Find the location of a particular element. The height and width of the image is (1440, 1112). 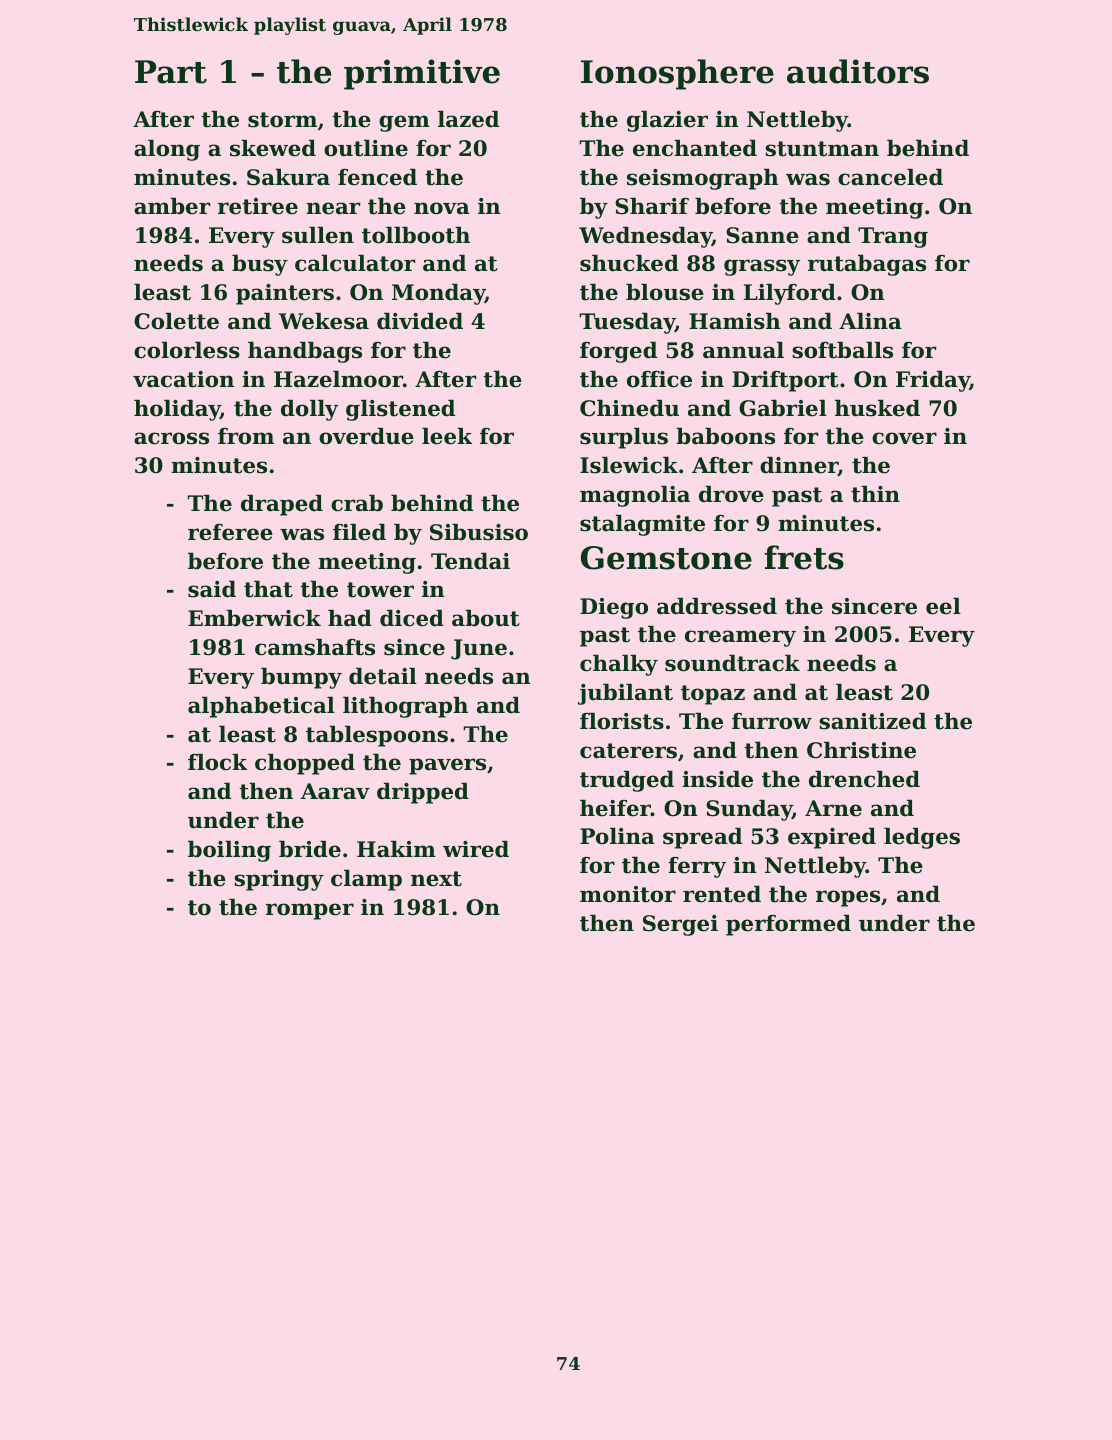

that is located at coordinates (268, 589).
